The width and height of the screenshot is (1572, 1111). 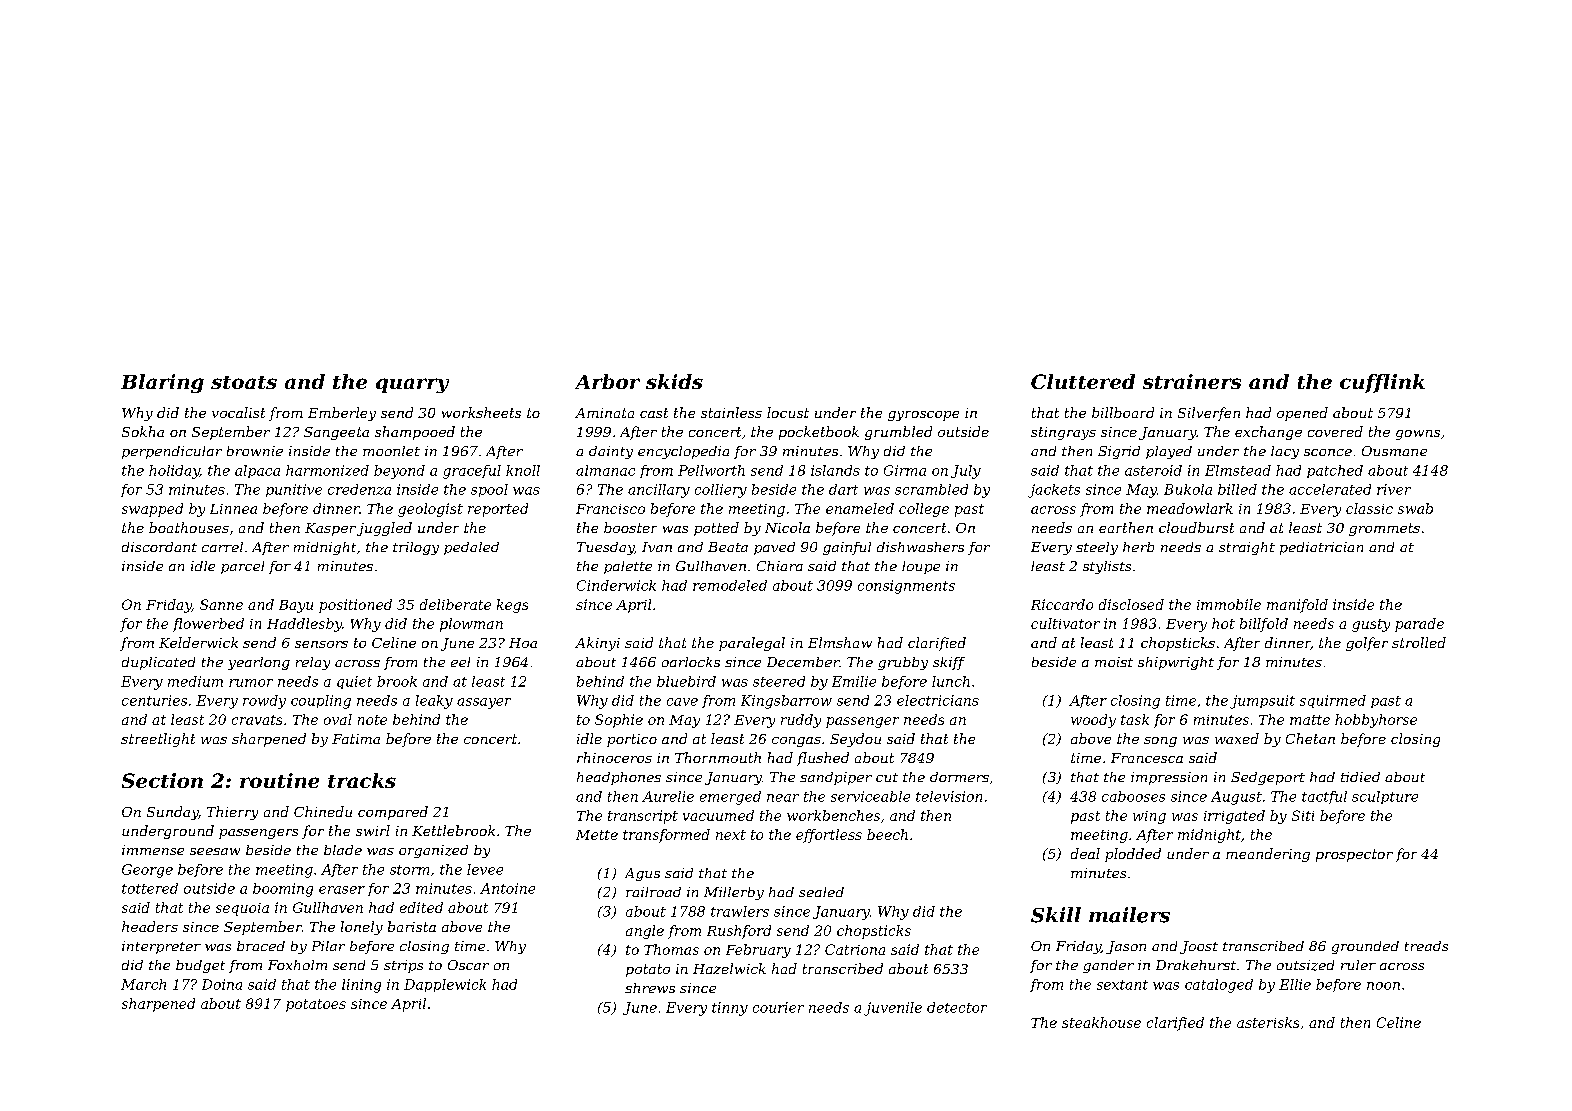 What do you see at coordinates (957, 1007) in the screenshot?
I see `detector` at bounding box center [957, 1007].
